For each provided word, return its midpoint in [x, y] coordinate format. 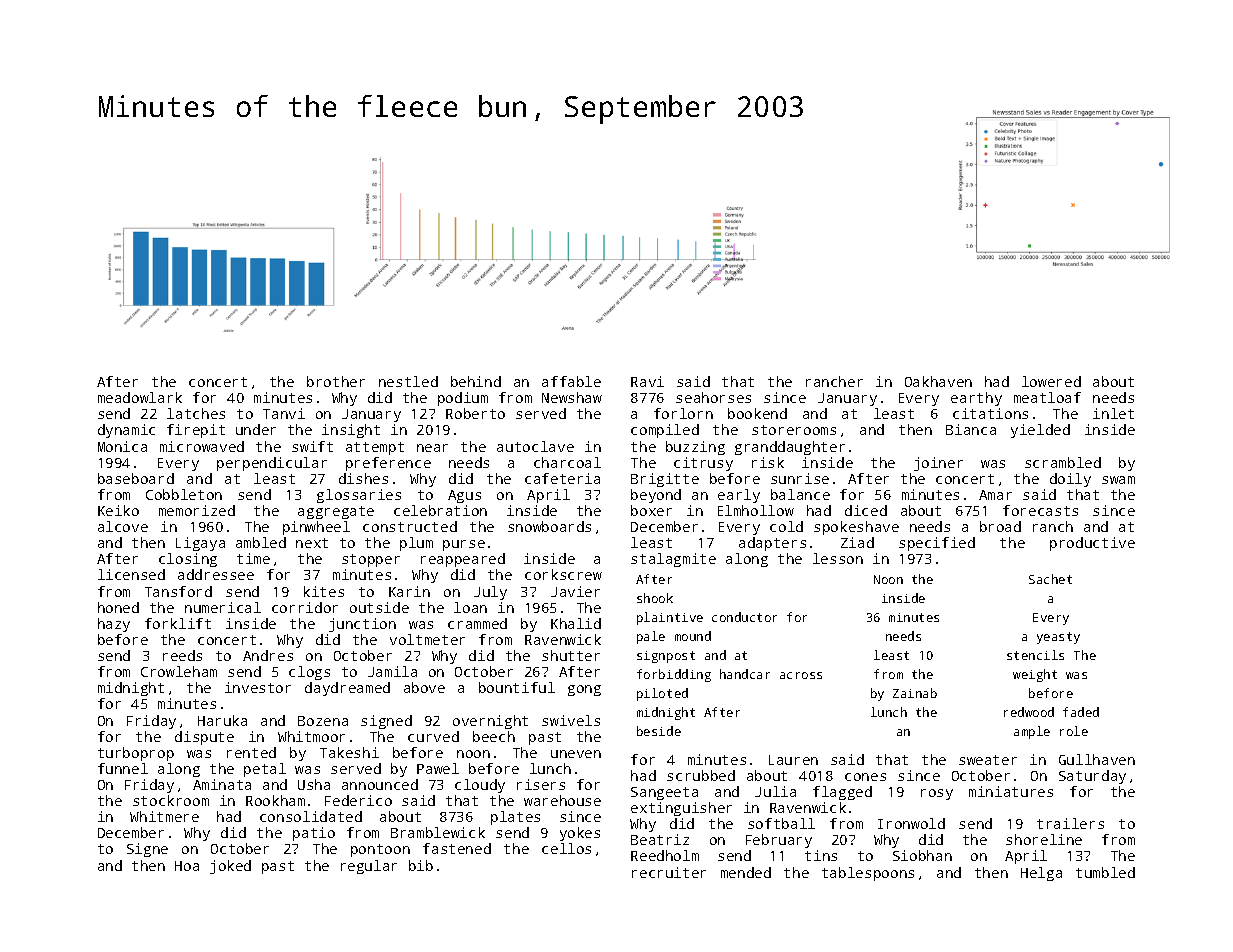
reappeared [463, 560]
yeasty [1058, 638]
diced [866, 510]
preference [388, 464]
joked [230, 867]
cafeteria [562, 478]
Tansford [178, 591]
